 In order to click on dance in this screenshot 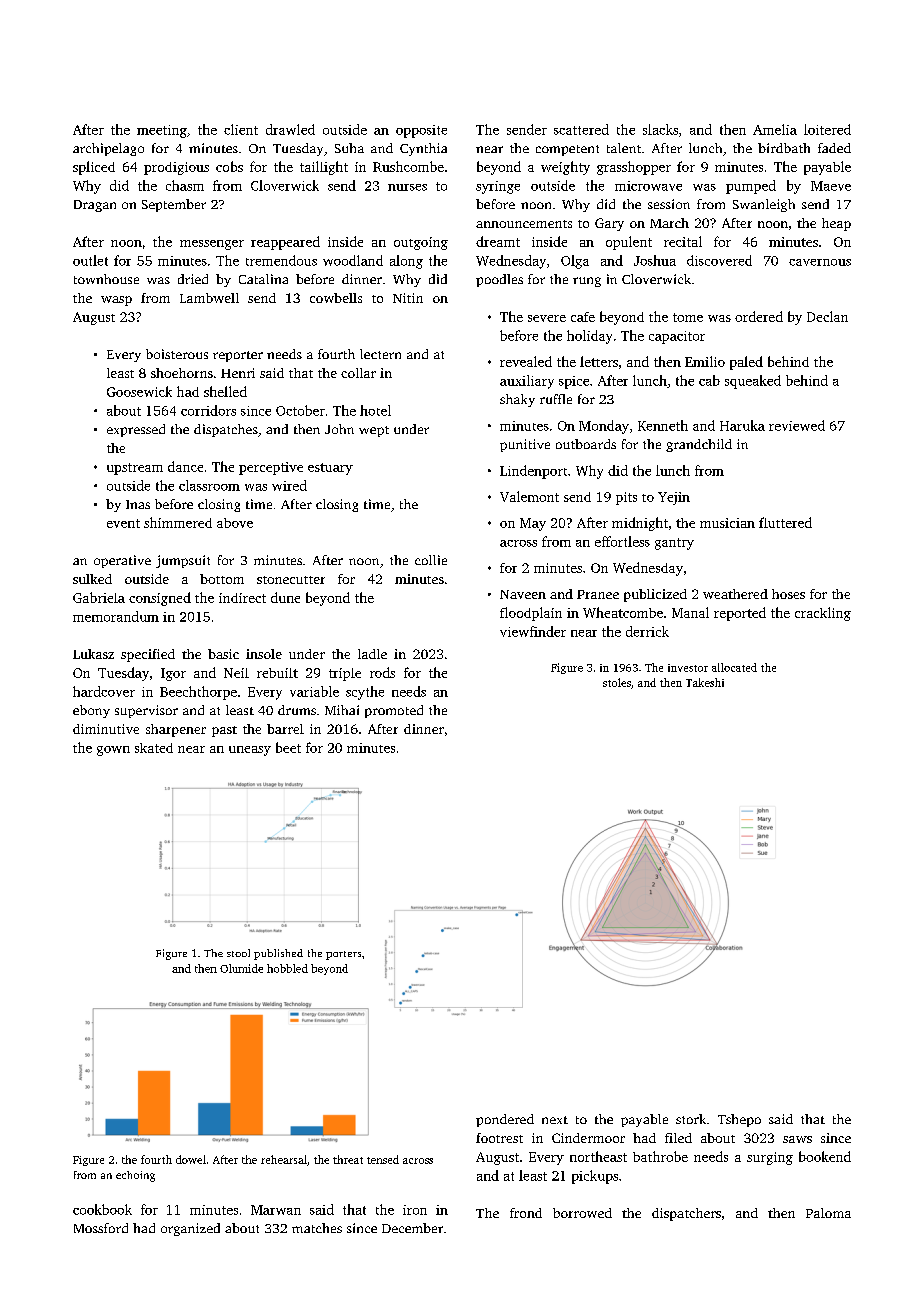, I will do `click(185, 466)`.
